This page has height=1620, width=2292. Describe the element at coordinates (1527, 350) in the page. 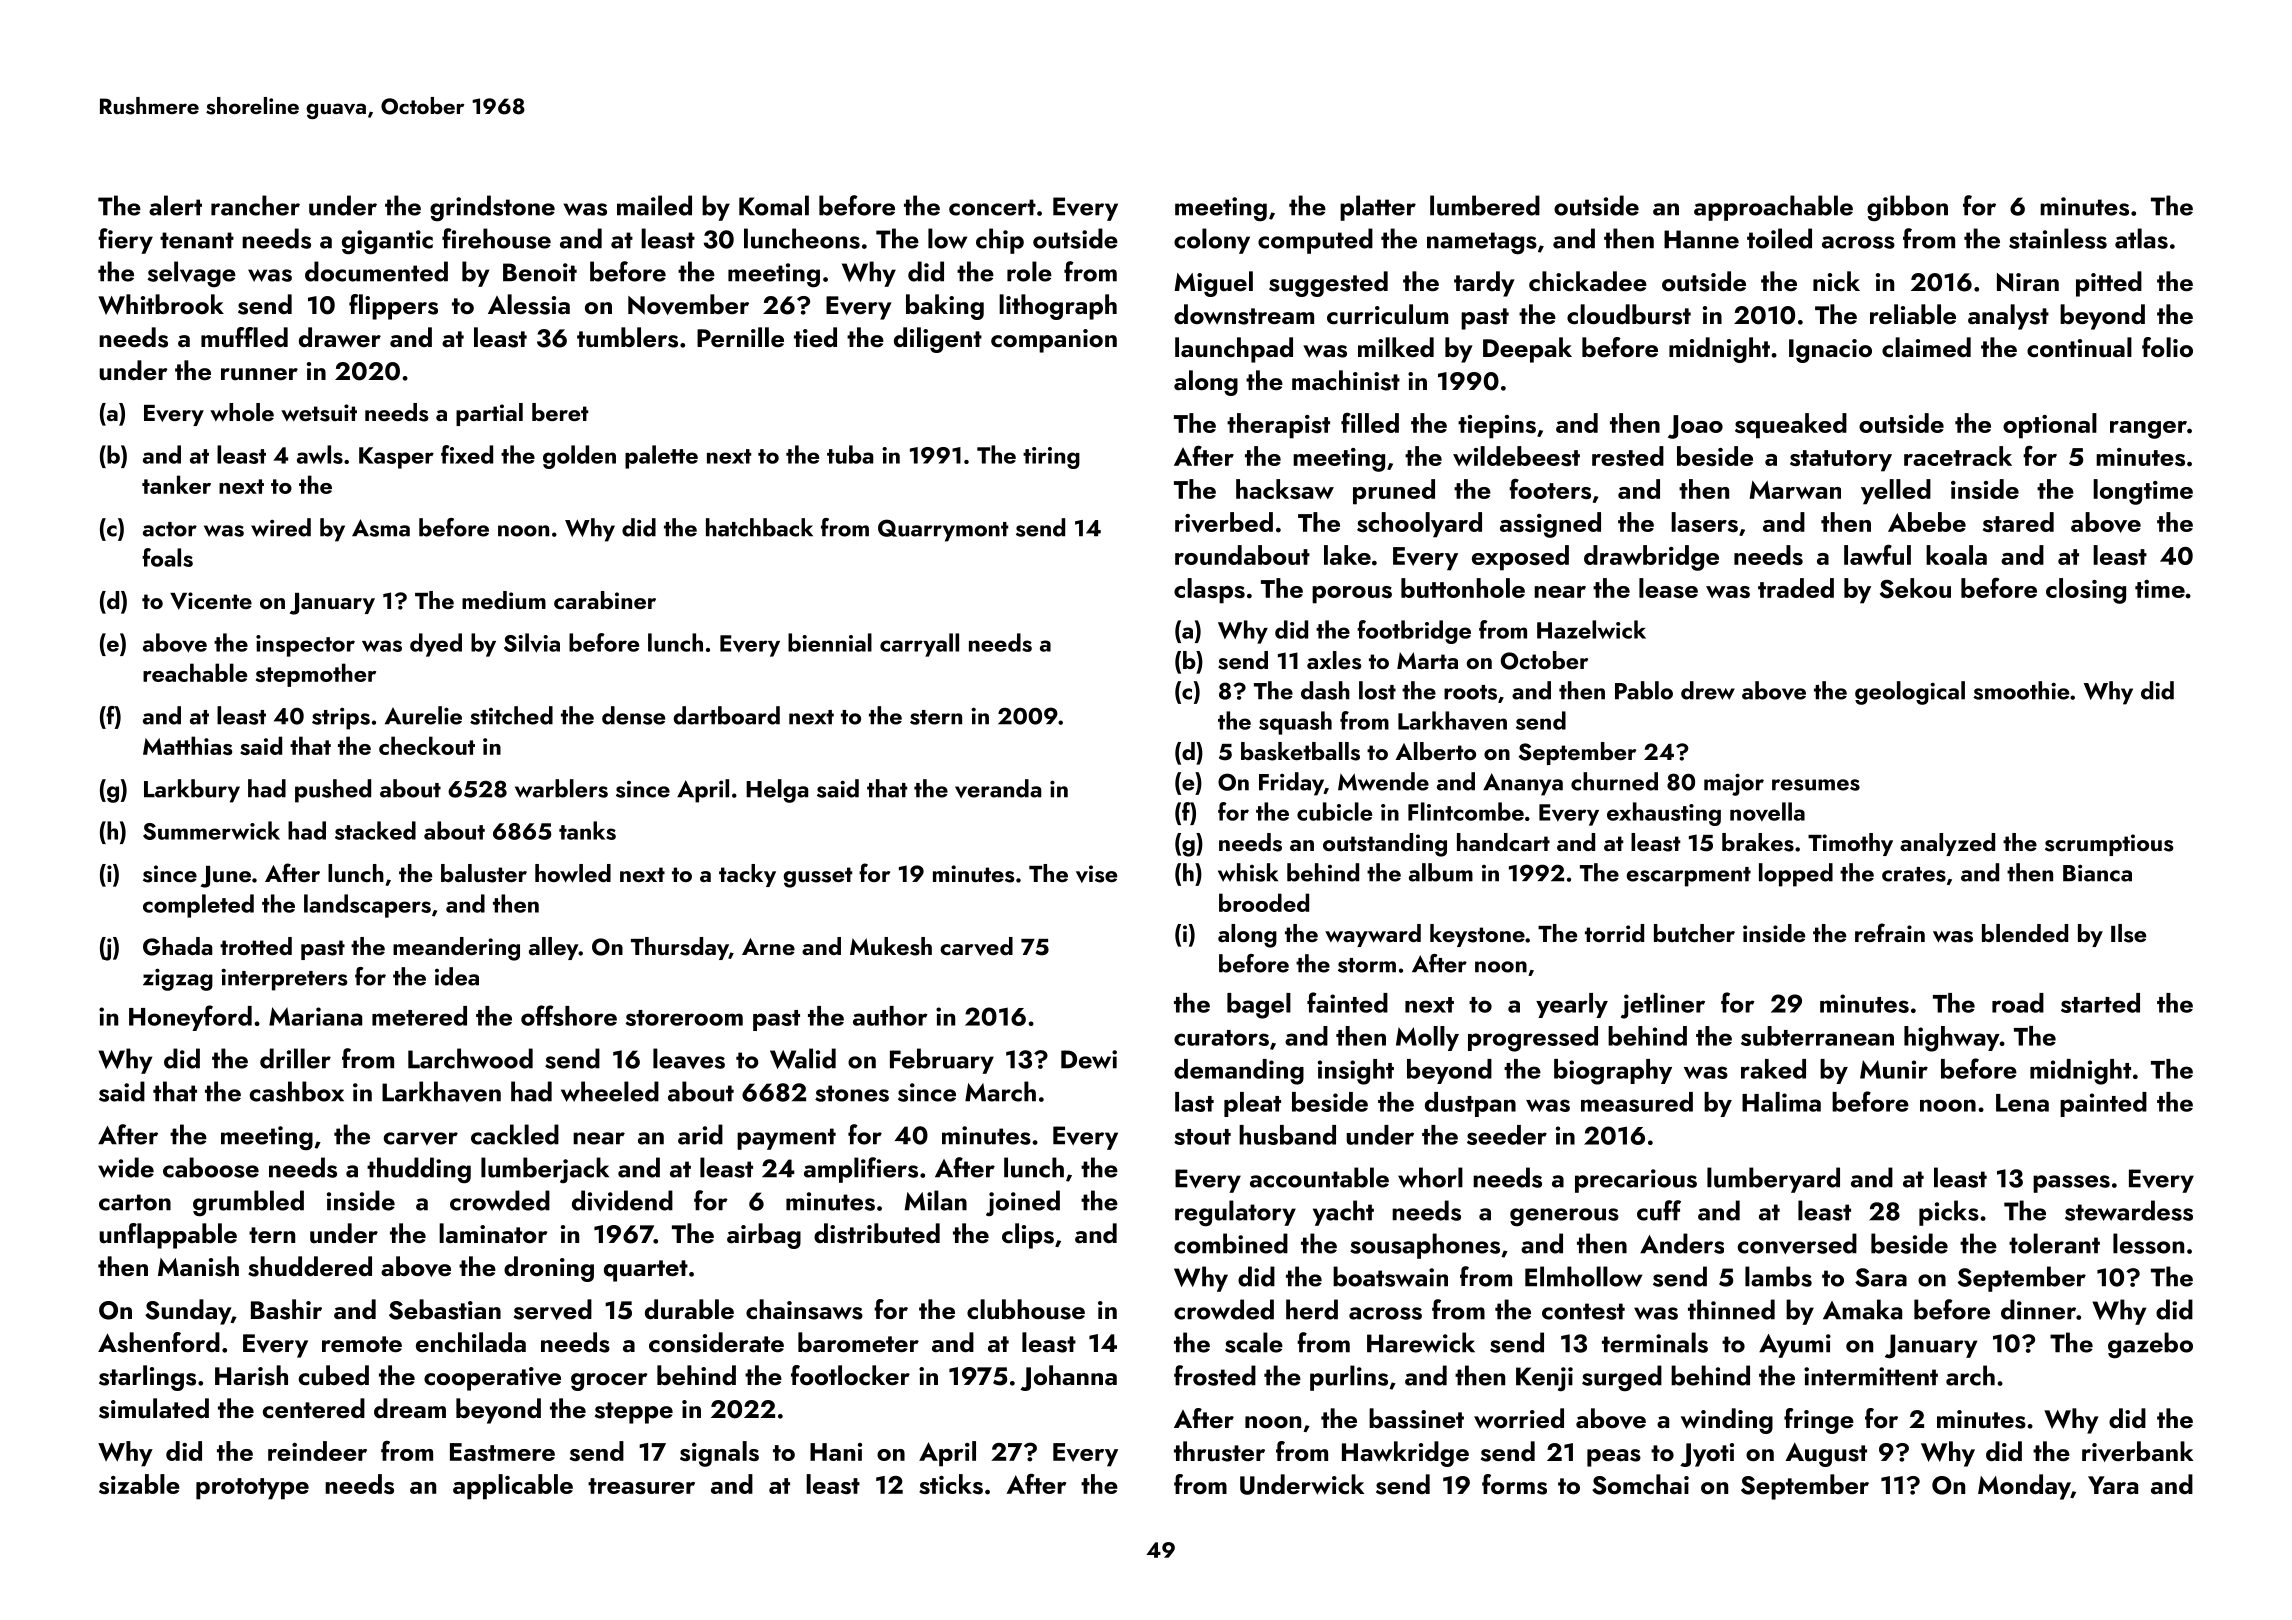

I see `Deepak` at that location.
